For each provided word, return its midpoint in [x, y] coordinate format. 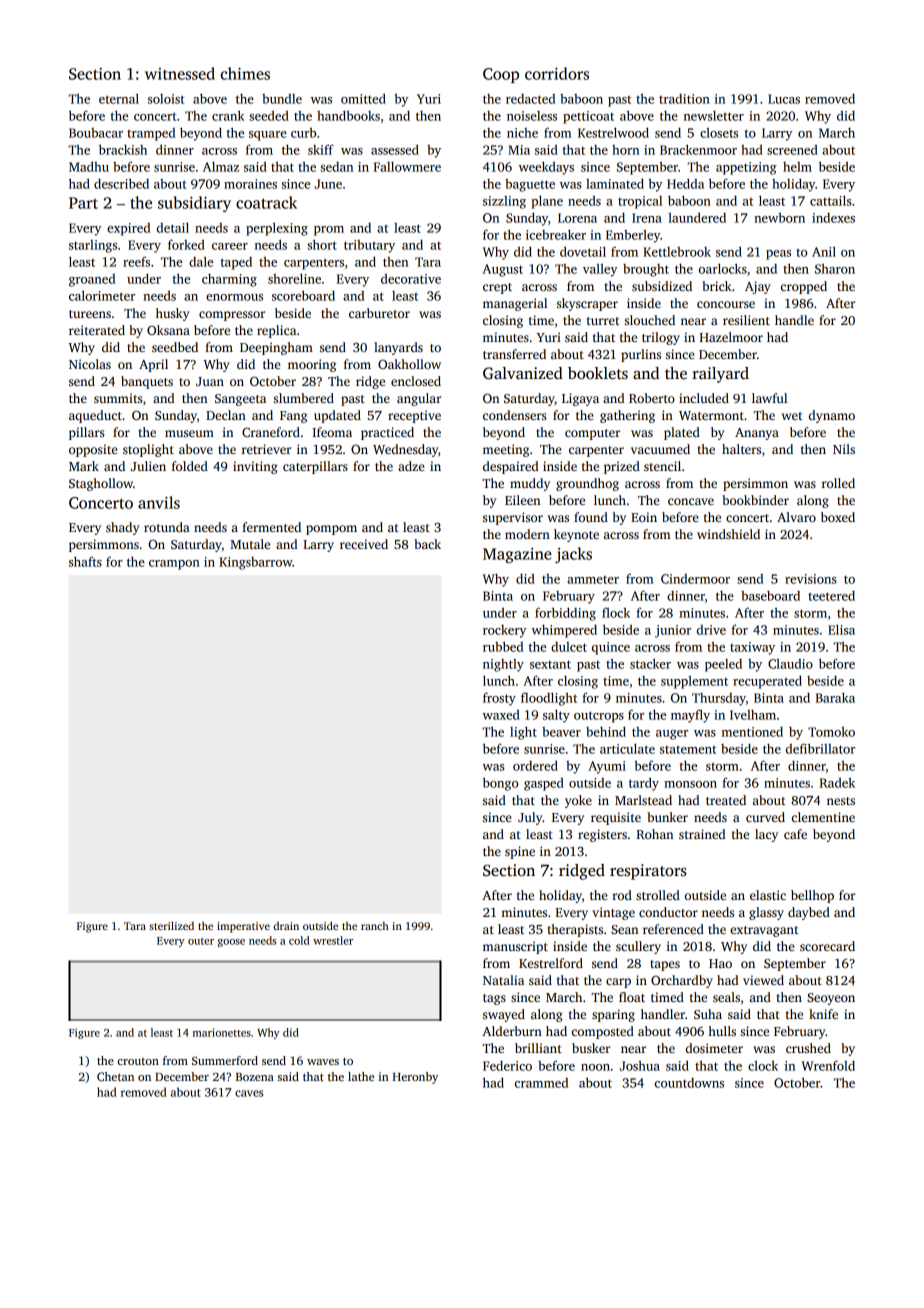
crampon [174, 565]
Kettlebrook [677, 252]
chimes [245, 73]
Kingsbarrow [256, 563]
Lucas [784, 99]
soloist [166, 99]
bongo [500, 784]
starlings [93, 246]
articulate [627, 748]
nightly [503, 665]
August [503, 270]
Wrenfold [828, 1065]
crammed [541, 1083]
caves [249, 1093]
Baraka [835, 697]
